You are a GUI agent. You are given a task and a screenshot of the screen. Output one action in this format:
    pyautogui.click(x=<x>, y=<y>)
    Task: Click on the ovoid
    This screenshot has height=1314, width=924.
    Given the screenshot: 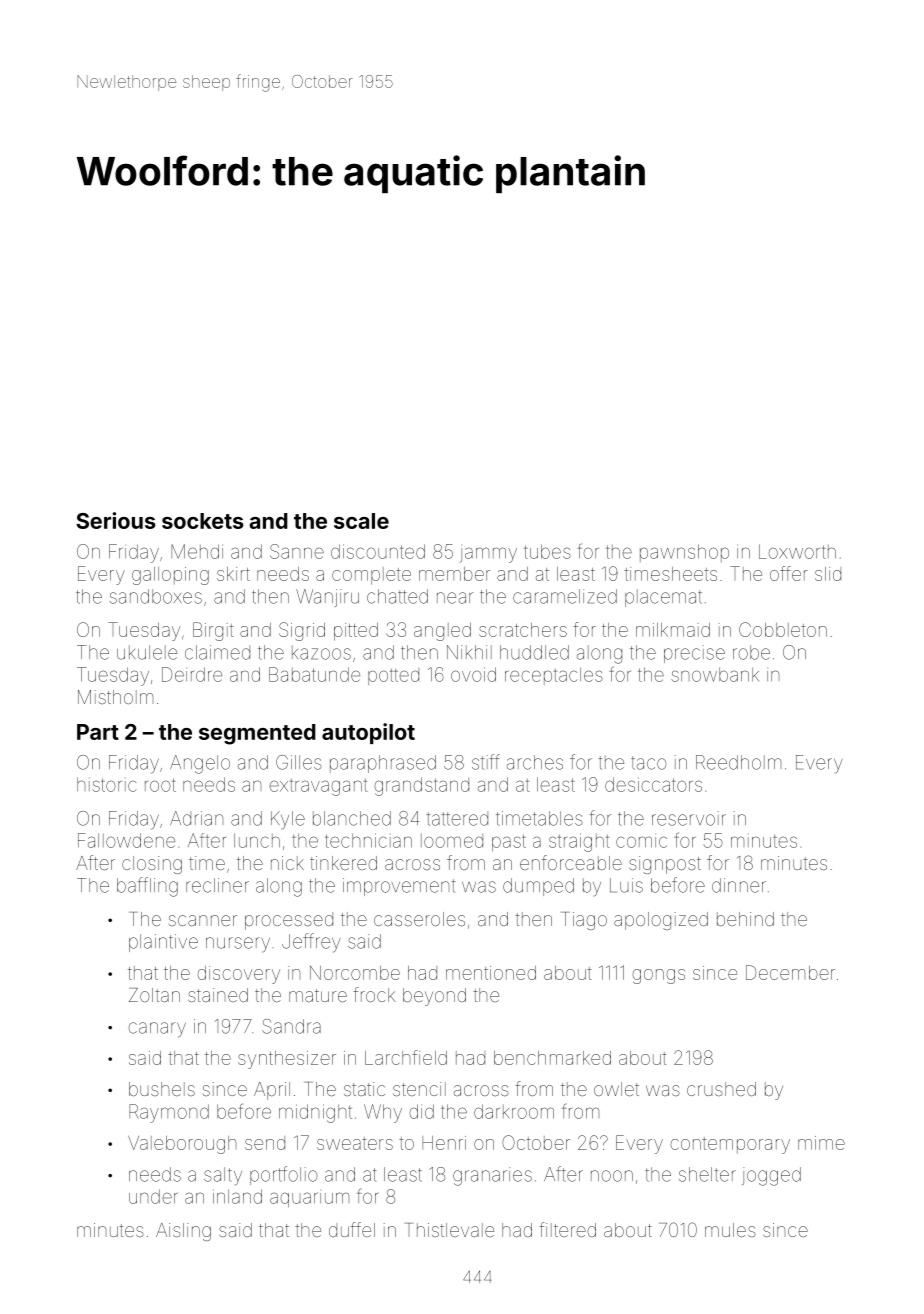 What is the action you would take?
    pyautogui.click(x=473, y=674)
